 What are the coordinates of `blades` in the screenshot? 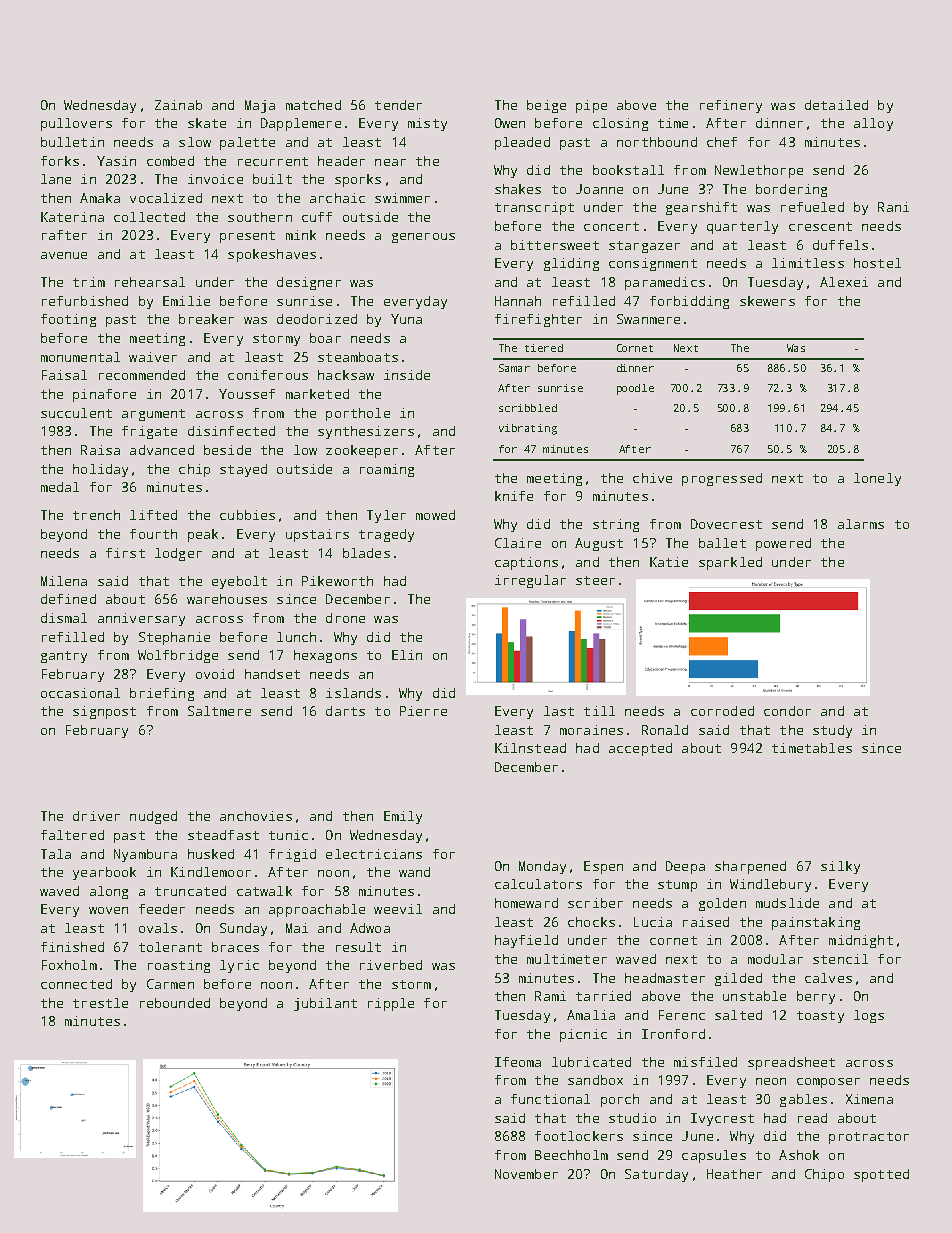 It's located at (366, 553).
